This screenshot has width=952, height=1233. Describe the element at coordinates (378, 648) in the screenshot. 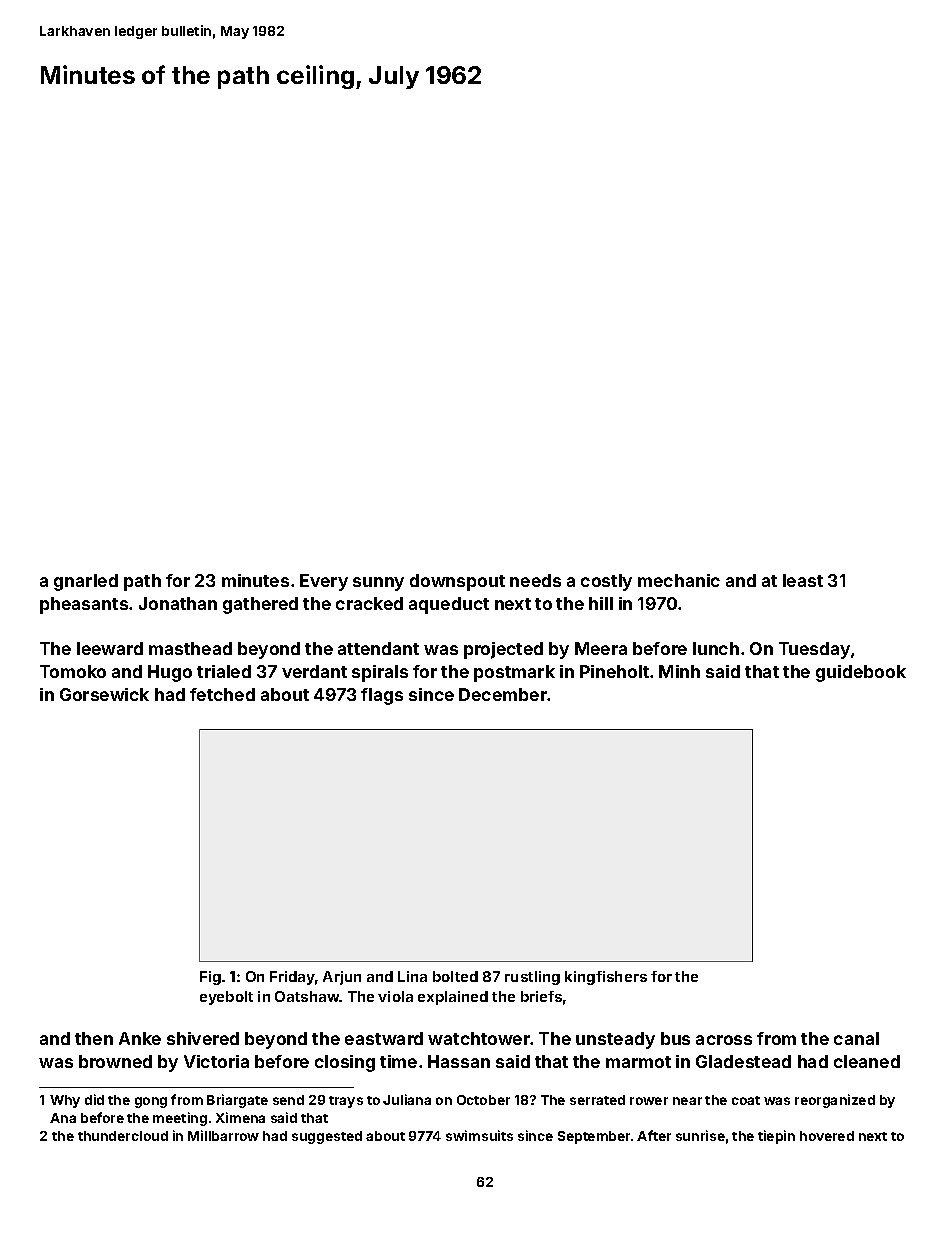

I see `attendant` at that location.
